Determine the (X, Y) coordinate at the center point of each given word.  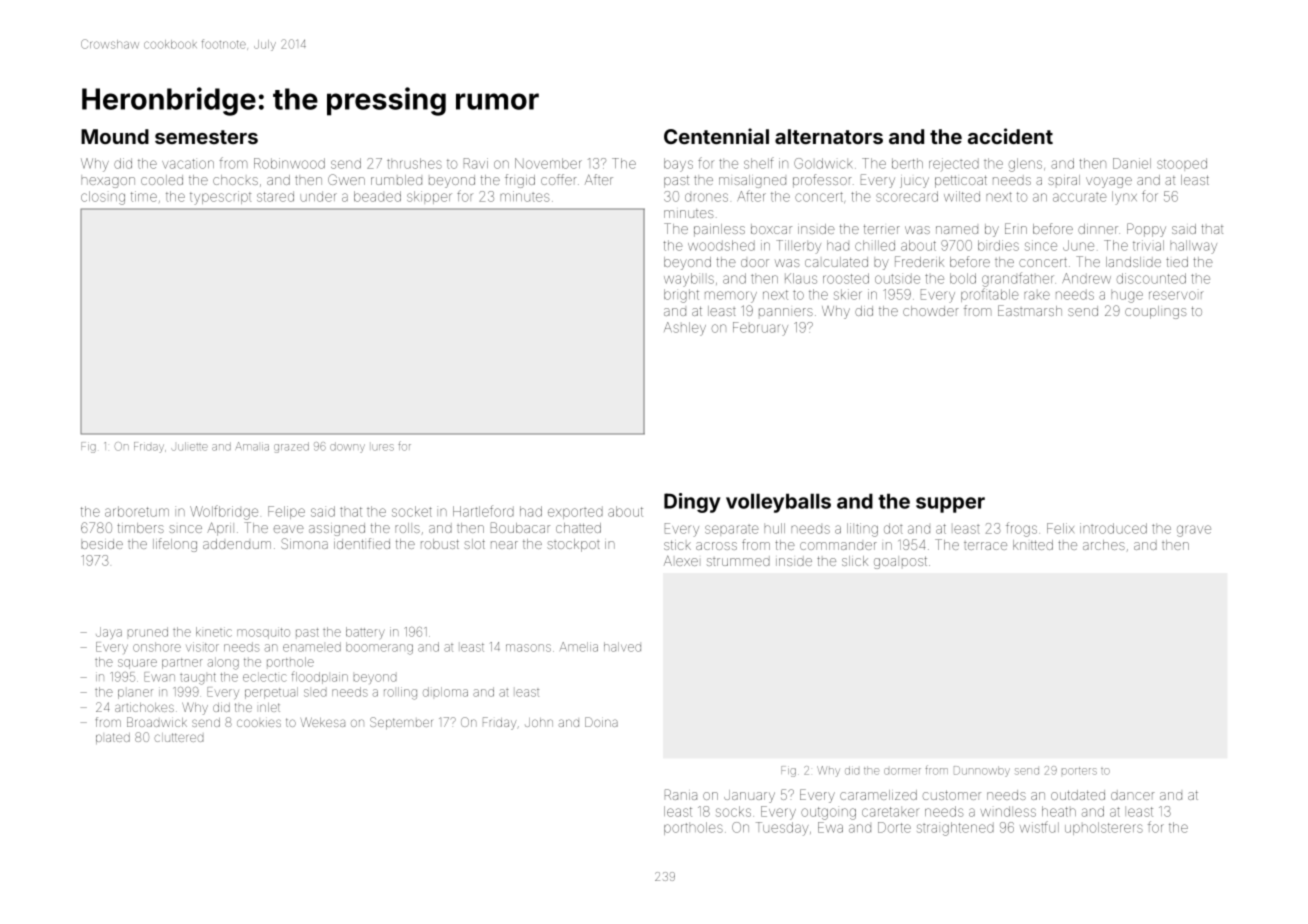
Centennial (716, 136)
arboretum (137, 511)
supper (950, 505)
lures (383, 447)
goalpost (900, 562)
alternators (829, 136)
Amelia (579, 647)
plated (113, 738)
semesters (206, 137)
